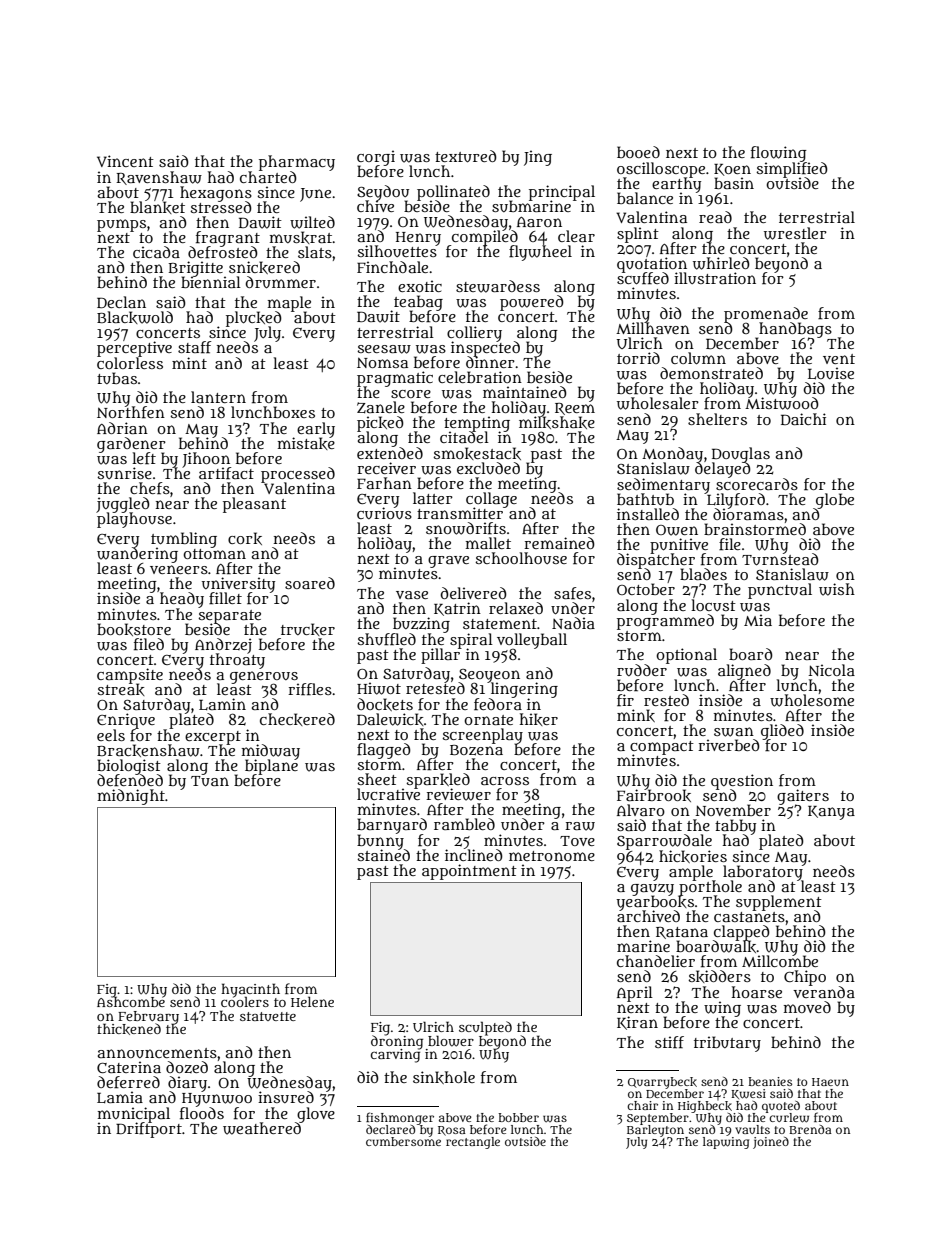 This page has height=1233, width=952. Describe the element at coordinates (187, 1084) in the page. I see `diary` at that location.
